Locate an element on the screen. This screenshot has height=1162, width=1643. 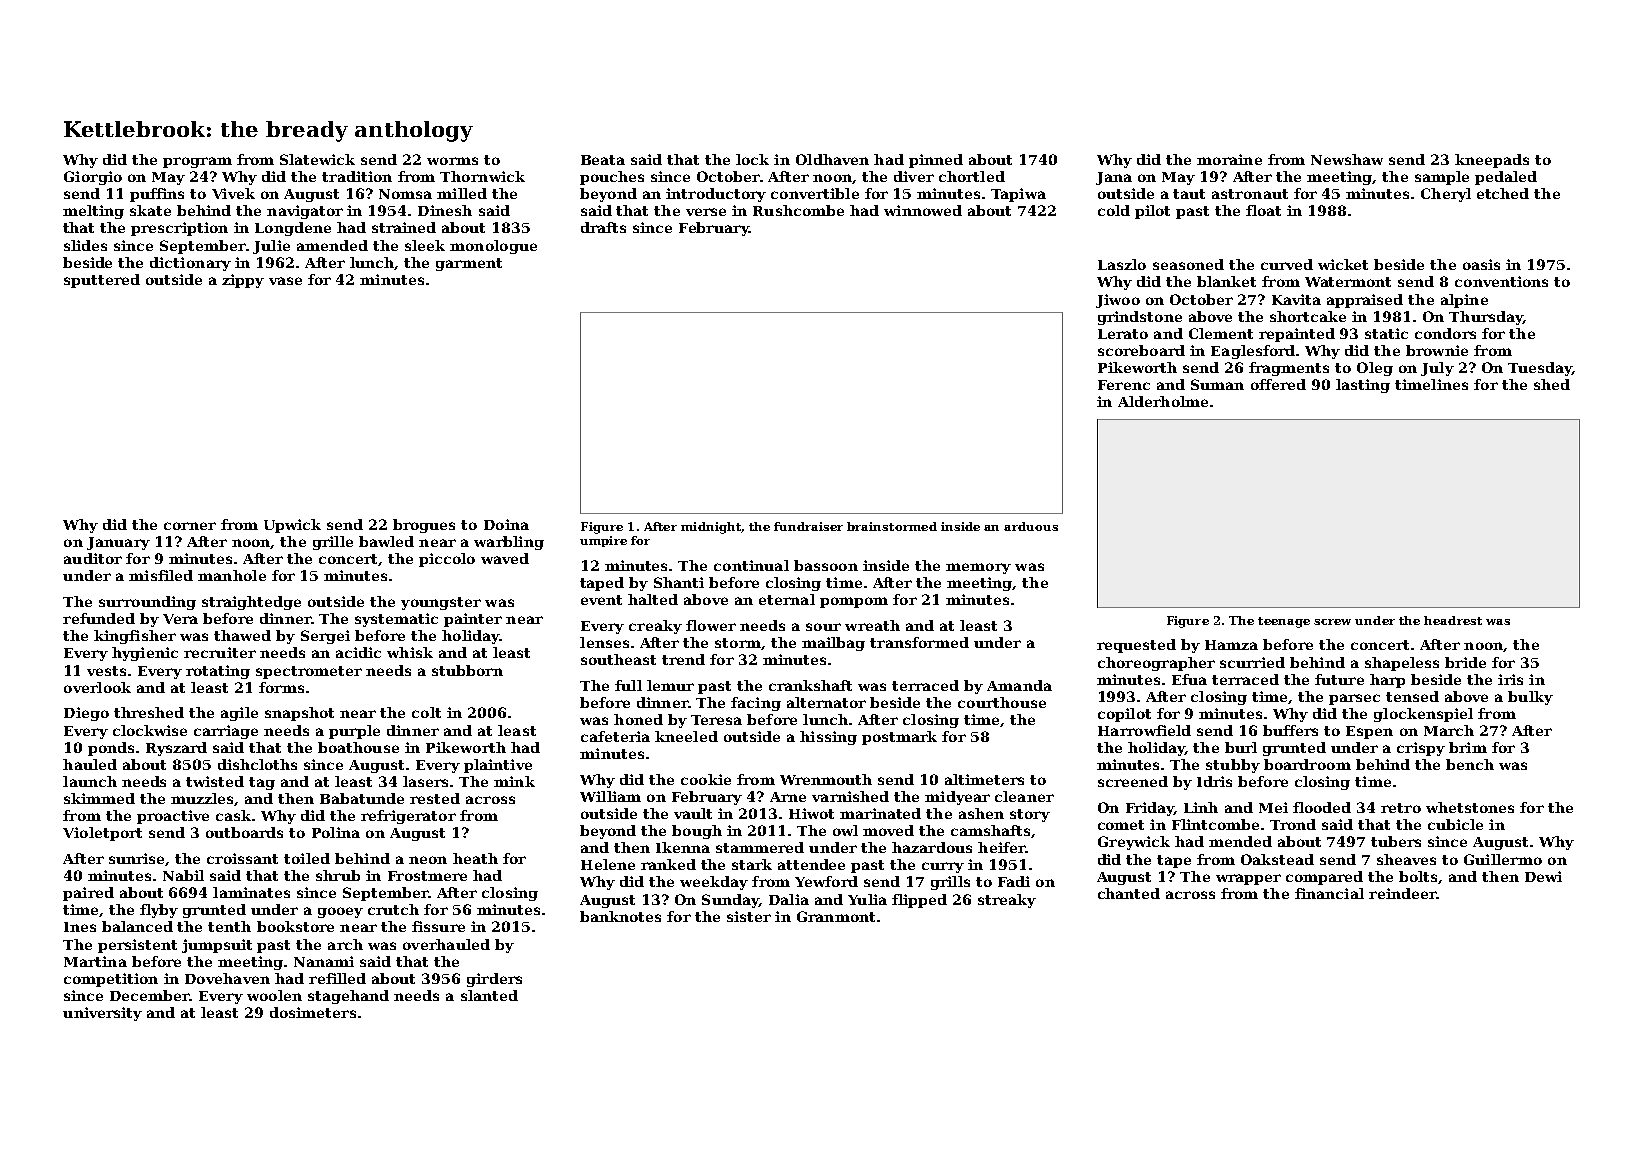
conventions is located at coordinates (1501, 281).
